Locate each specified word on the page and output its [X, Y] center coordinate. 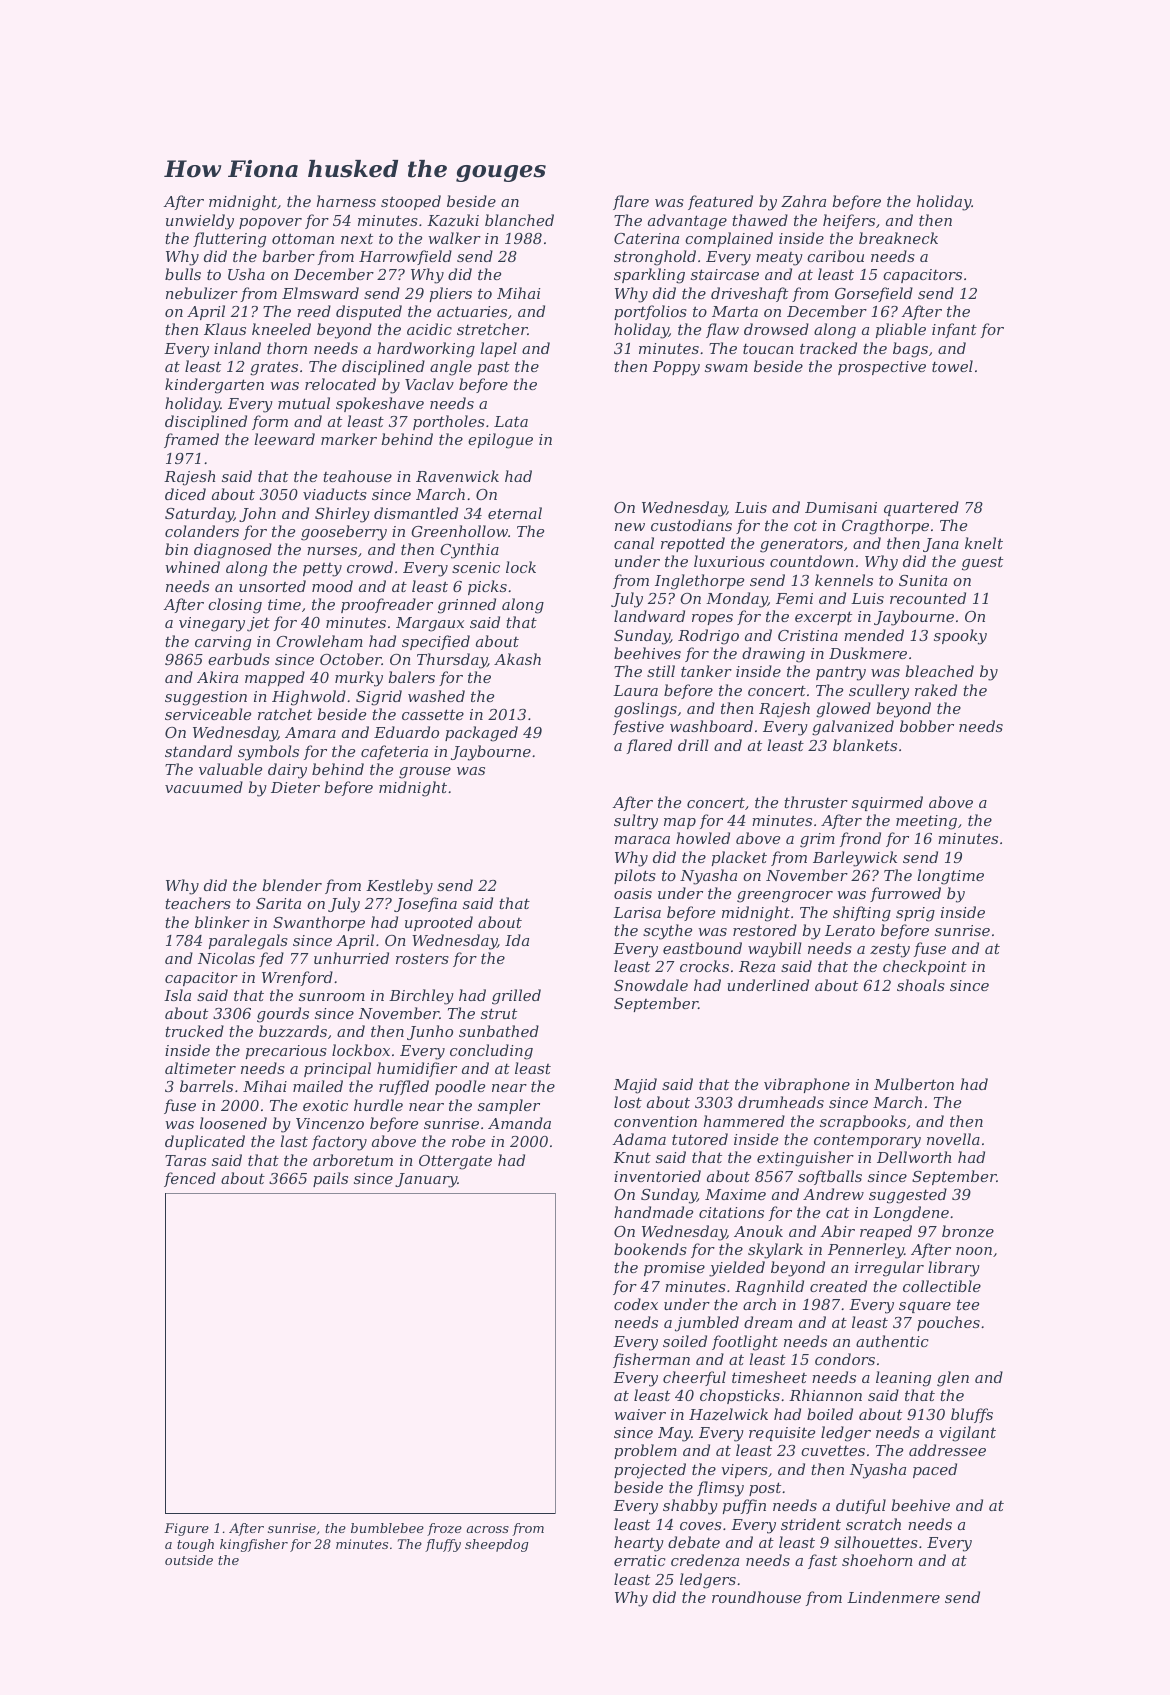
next [357, 238]
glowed [843, 710]
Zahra [803, 201]
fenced [190, 1179]
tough [195, 1545]
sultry [636, 822]
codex [636, 1304]
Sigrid [379, 698]
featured [720, 202]
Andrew [833, 1194]
